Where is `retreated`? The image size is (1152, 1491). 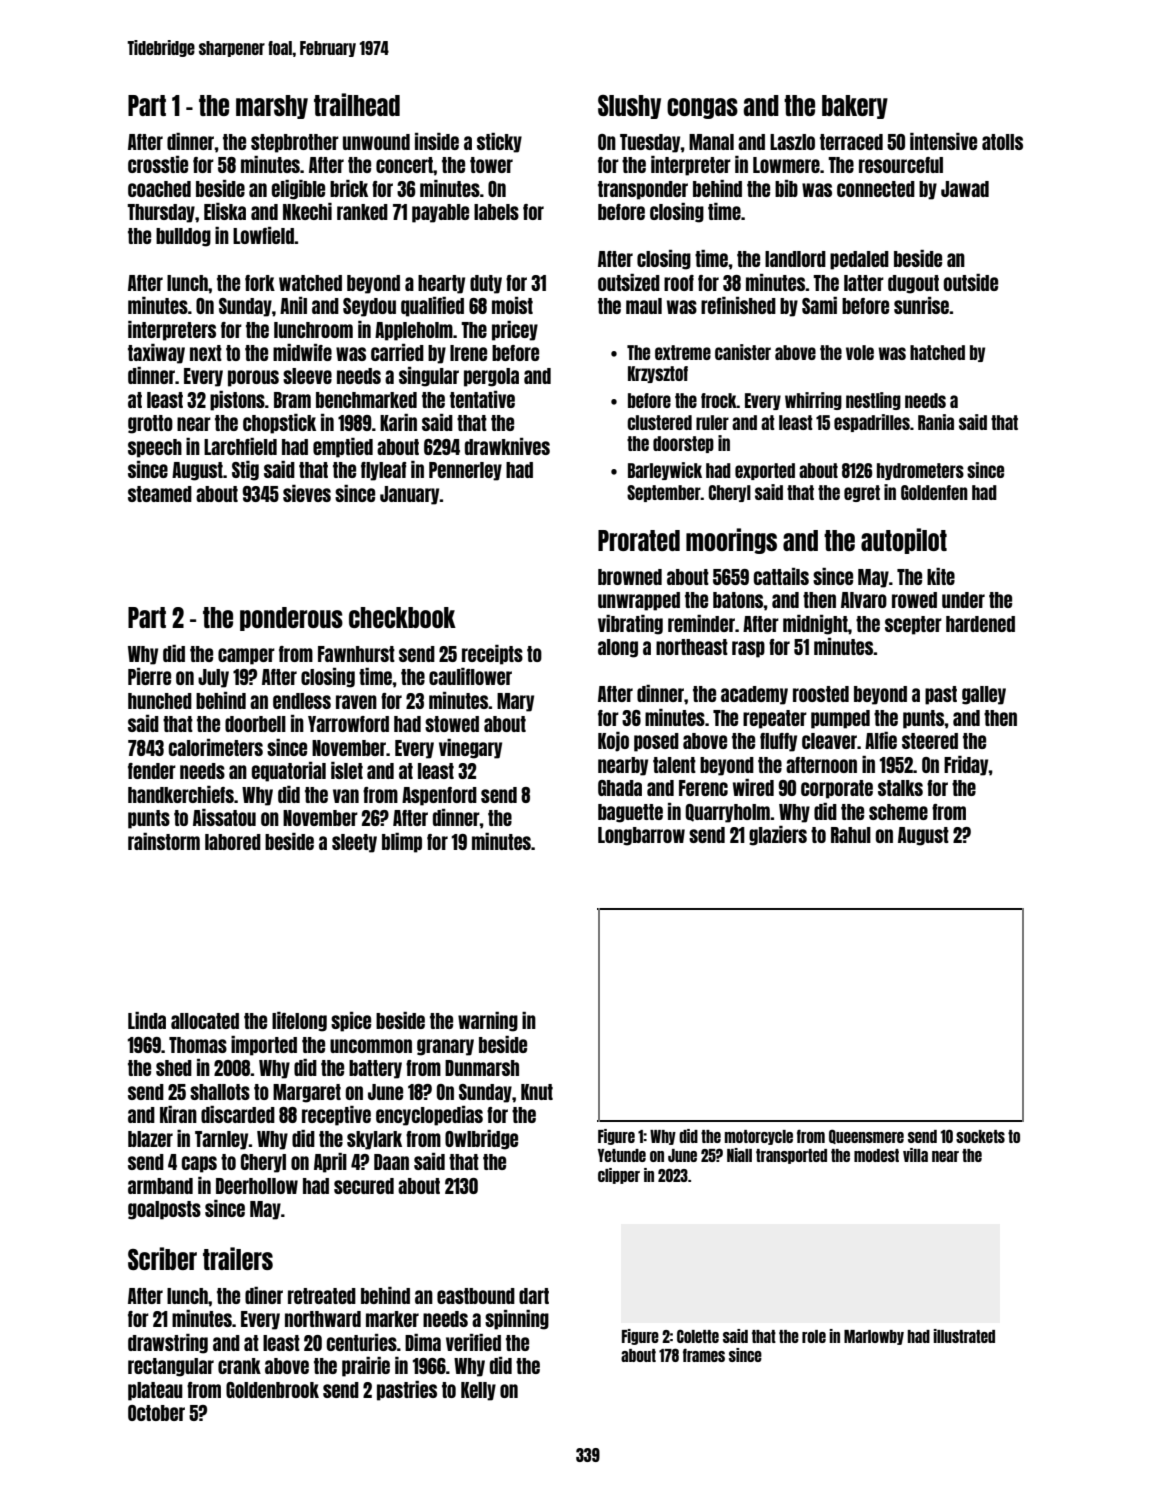 retreated is located at coordinates (322, 1296).
